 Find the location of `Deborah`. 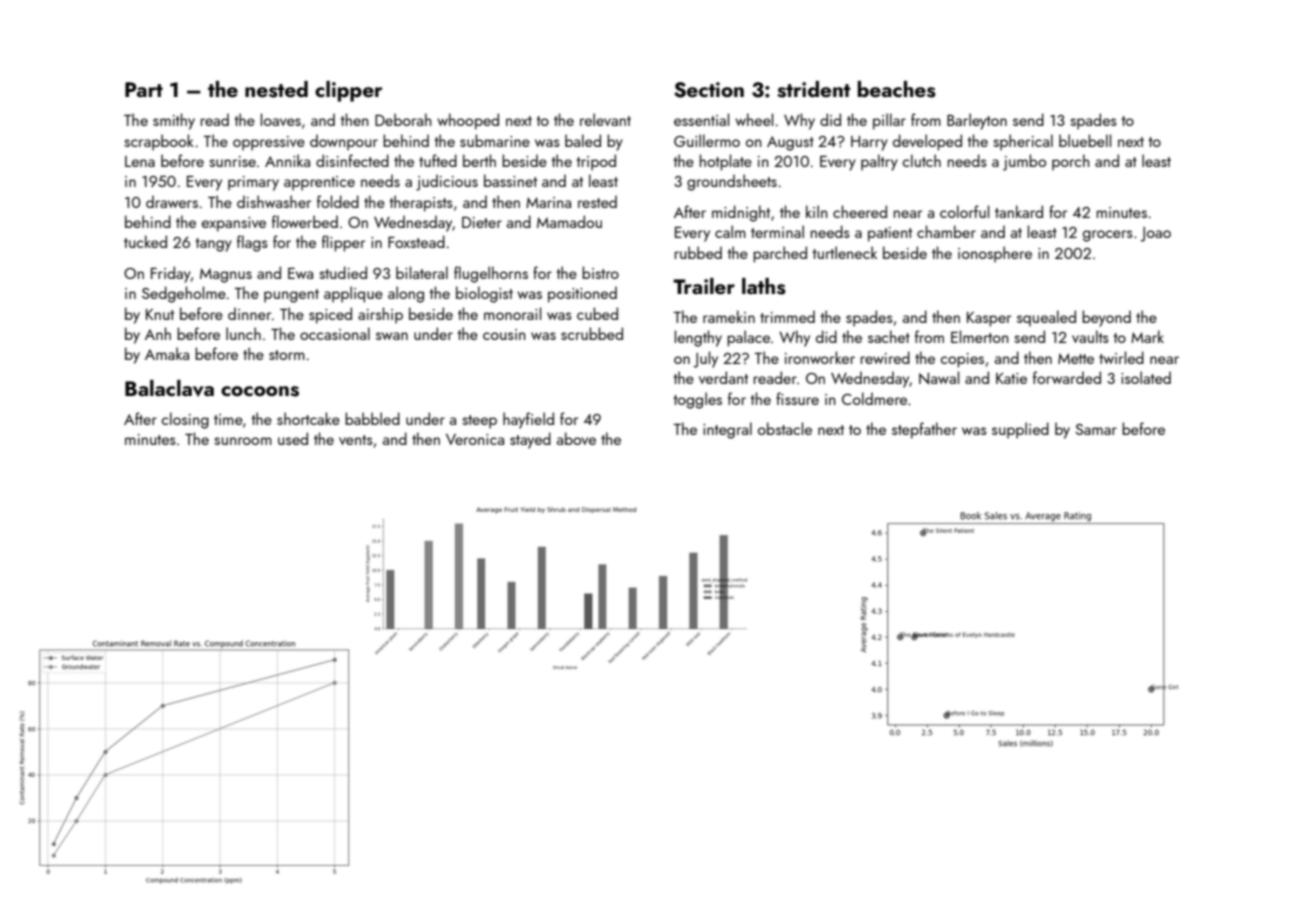

Deborah is located at coordinates (403, 119).
